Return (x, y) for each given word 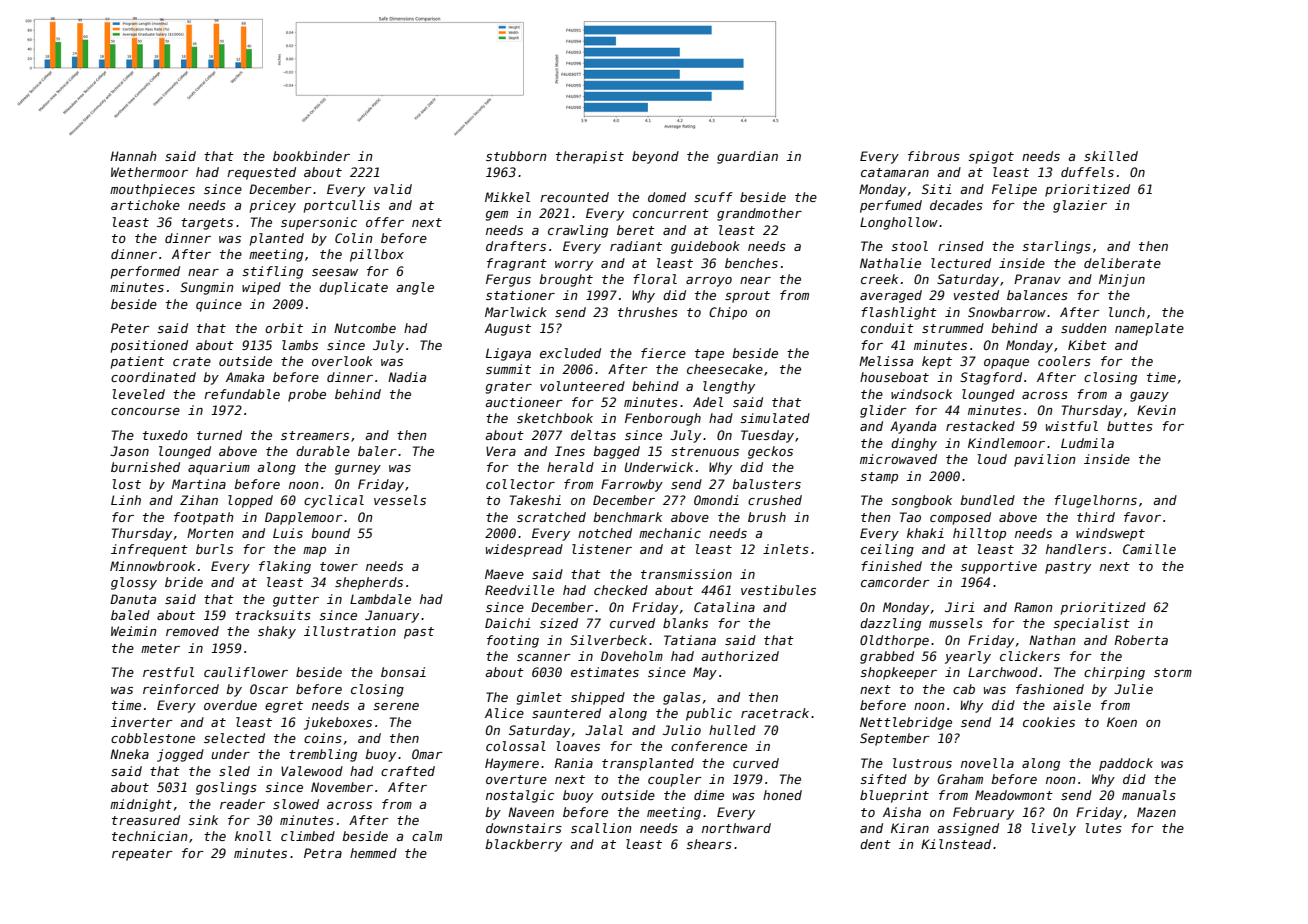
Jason (129, 451)
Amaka (245, 377)
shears (709, 844)
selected (234, 738)
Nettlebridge (906, 723)
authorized (740, 656)
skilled (1111, 156)
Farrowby (632, 485)
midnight (141, 805)
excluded (570, 353)
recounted (574, 197)
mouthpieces (152, 190)
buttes (1130, 426)
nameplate (1149, 329)
